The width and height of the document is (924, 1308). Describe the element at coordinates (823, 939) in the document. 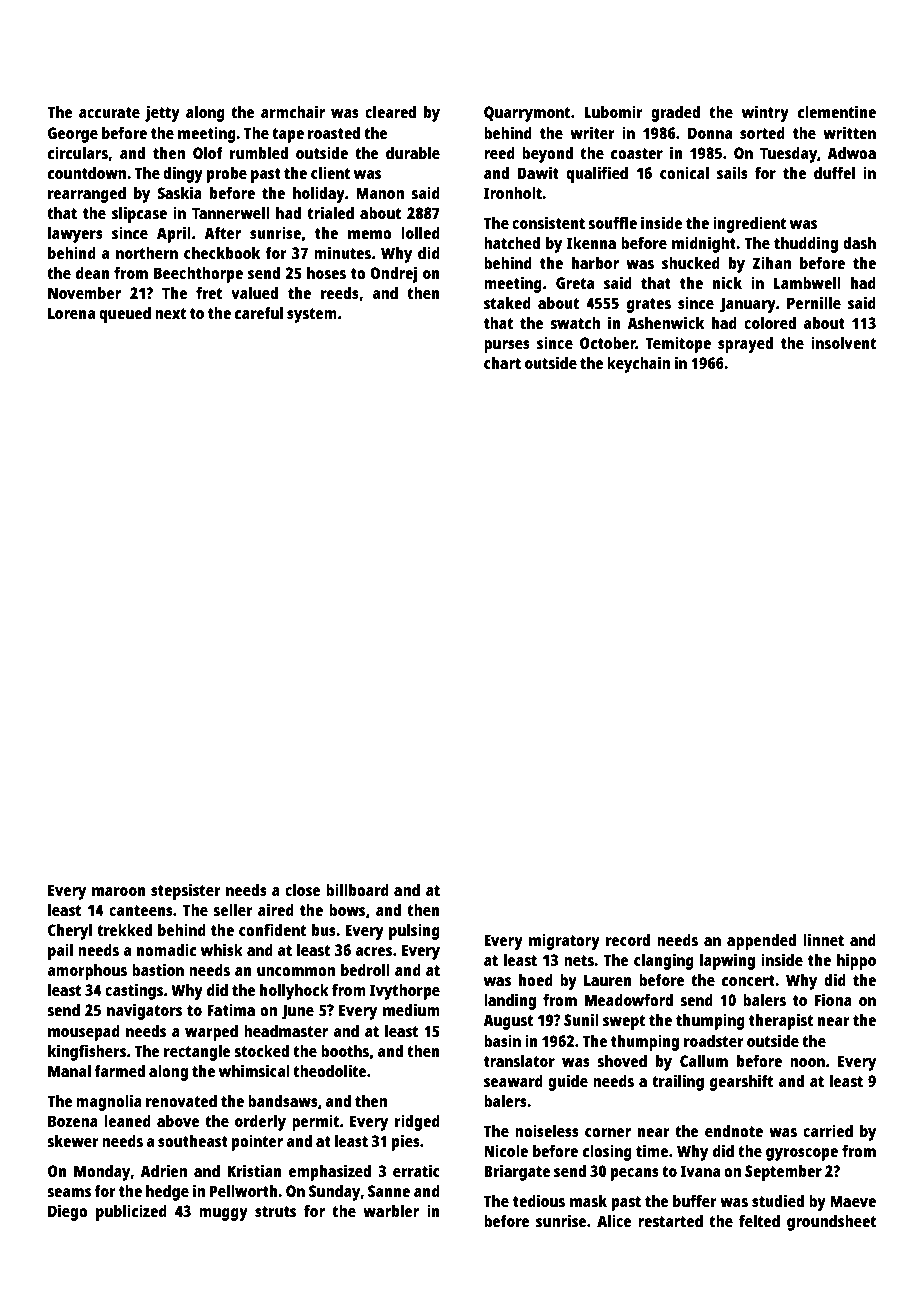

I see `linnet` at that location.
